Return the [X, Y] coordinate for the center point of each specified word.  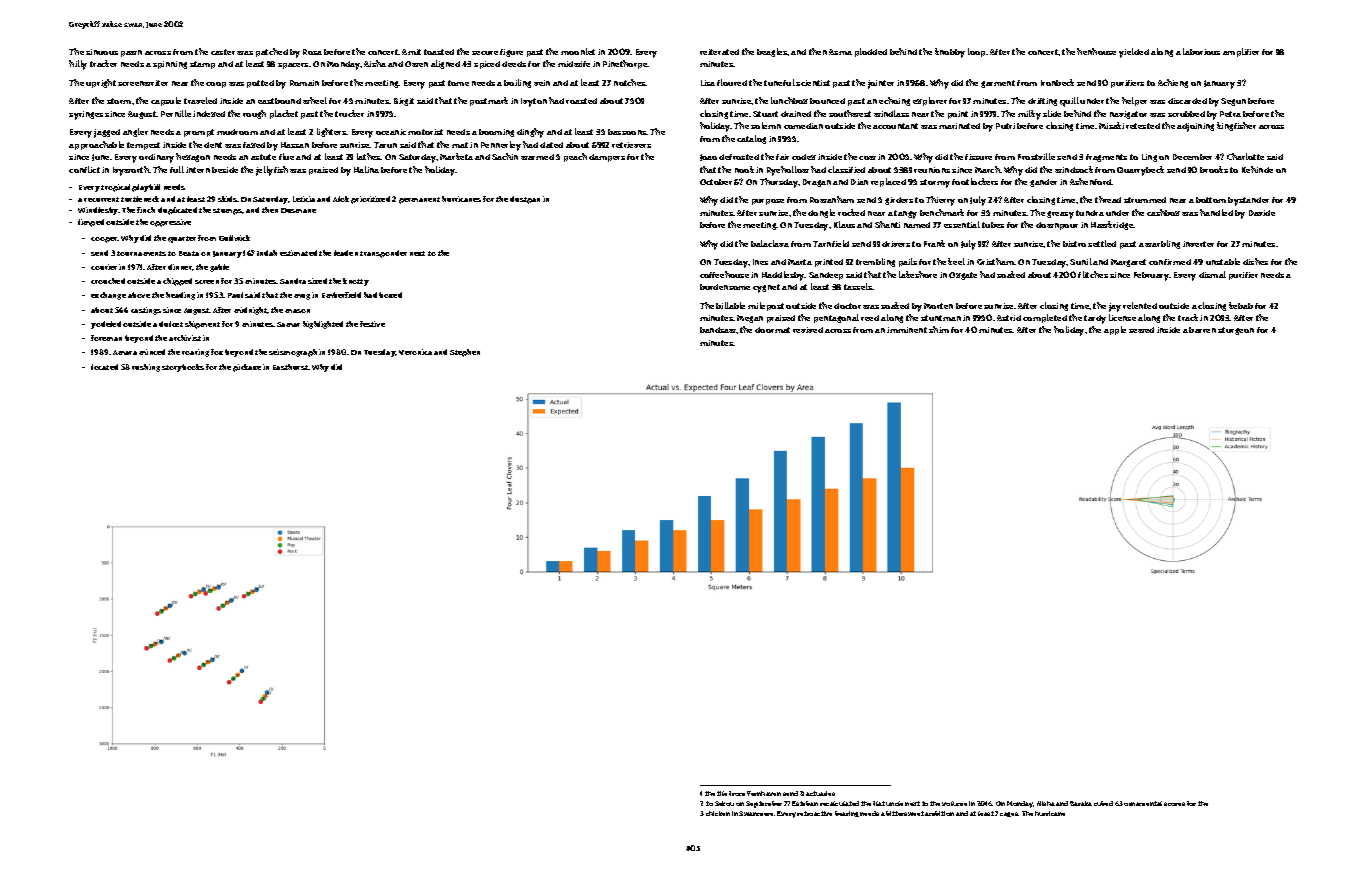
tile [722, 793]
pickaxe [247, 368]
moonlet [578, 51]
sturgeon [1236, 331]
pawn [131, 53]
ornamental [1143, 803]
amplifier [1241, 52]
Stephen [465, 353]
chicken [718, 813]
